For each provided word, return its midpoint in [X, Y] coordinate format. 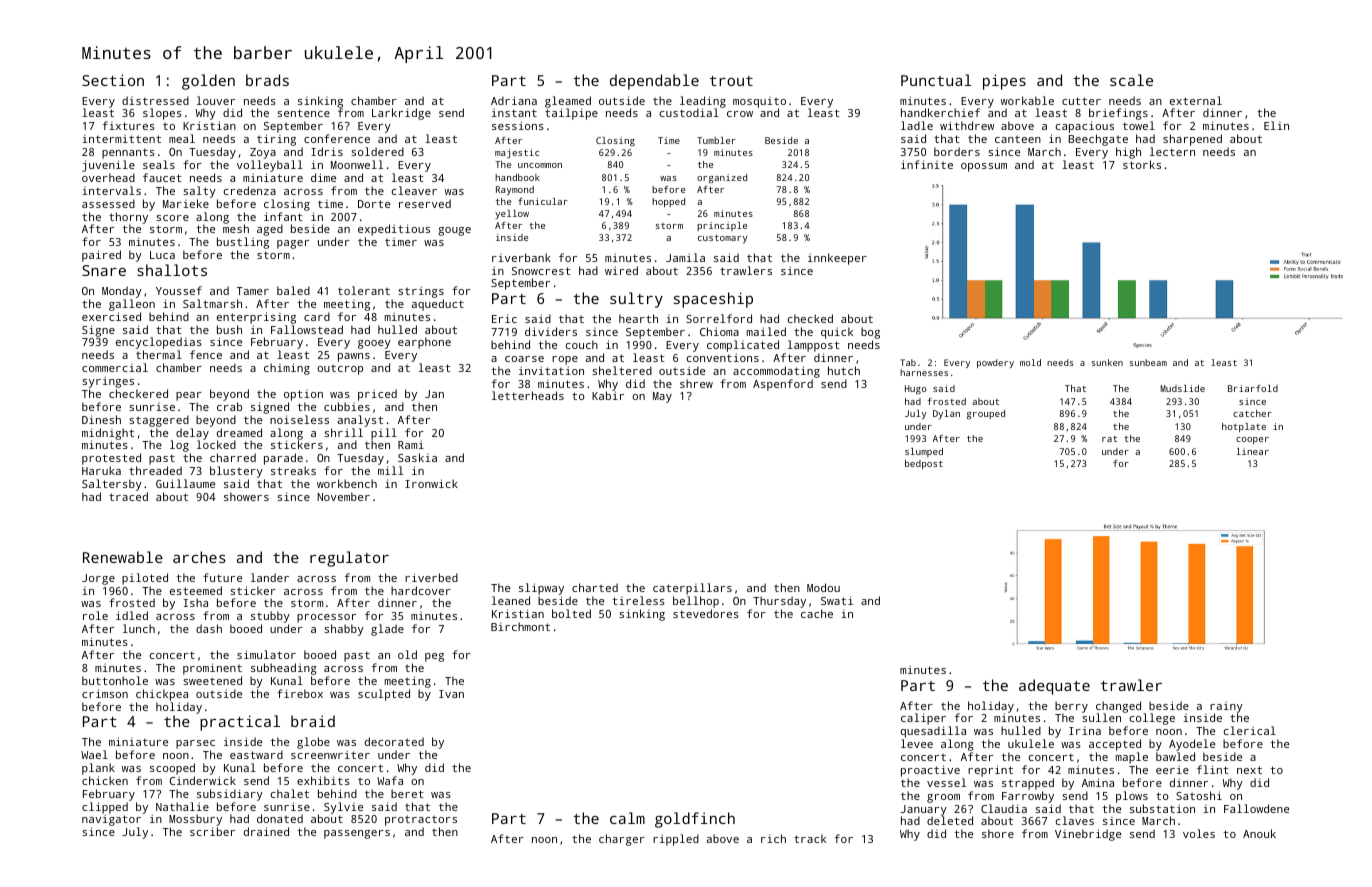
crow [740, 114]
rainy [1226, 707]
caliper [923, 719]
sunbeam [1148, 362]
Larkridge [401, 114]
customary [723, 239]
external [1196, 100]
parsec [195, 744]
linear [1253, 451]
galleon [132, 305]
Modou [823, 587]
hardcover [421, 590]
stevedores [706, 613]
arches [199, 557]
